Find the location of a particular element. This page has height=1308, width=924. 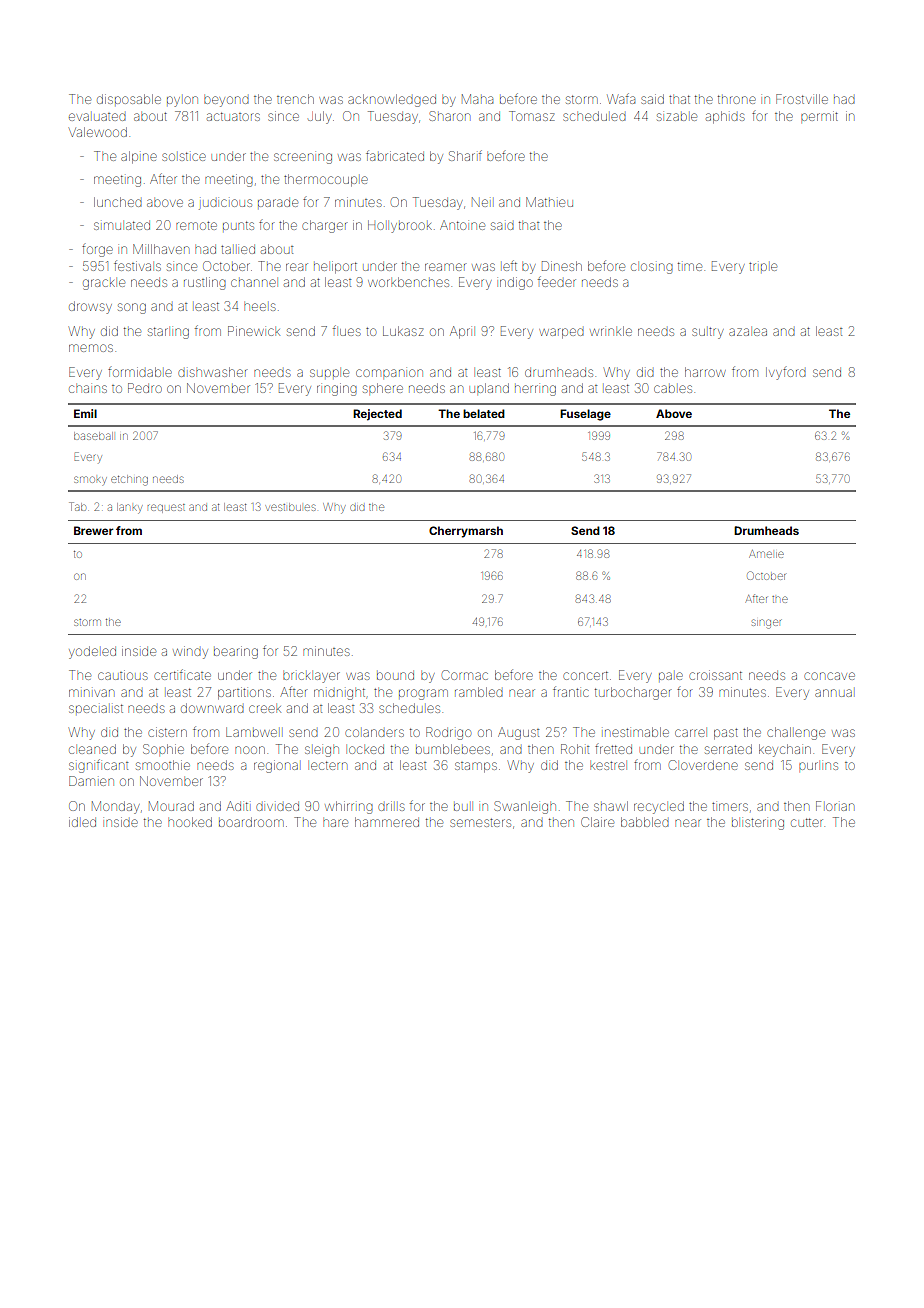

memos is located at coordinates (91, 348).
